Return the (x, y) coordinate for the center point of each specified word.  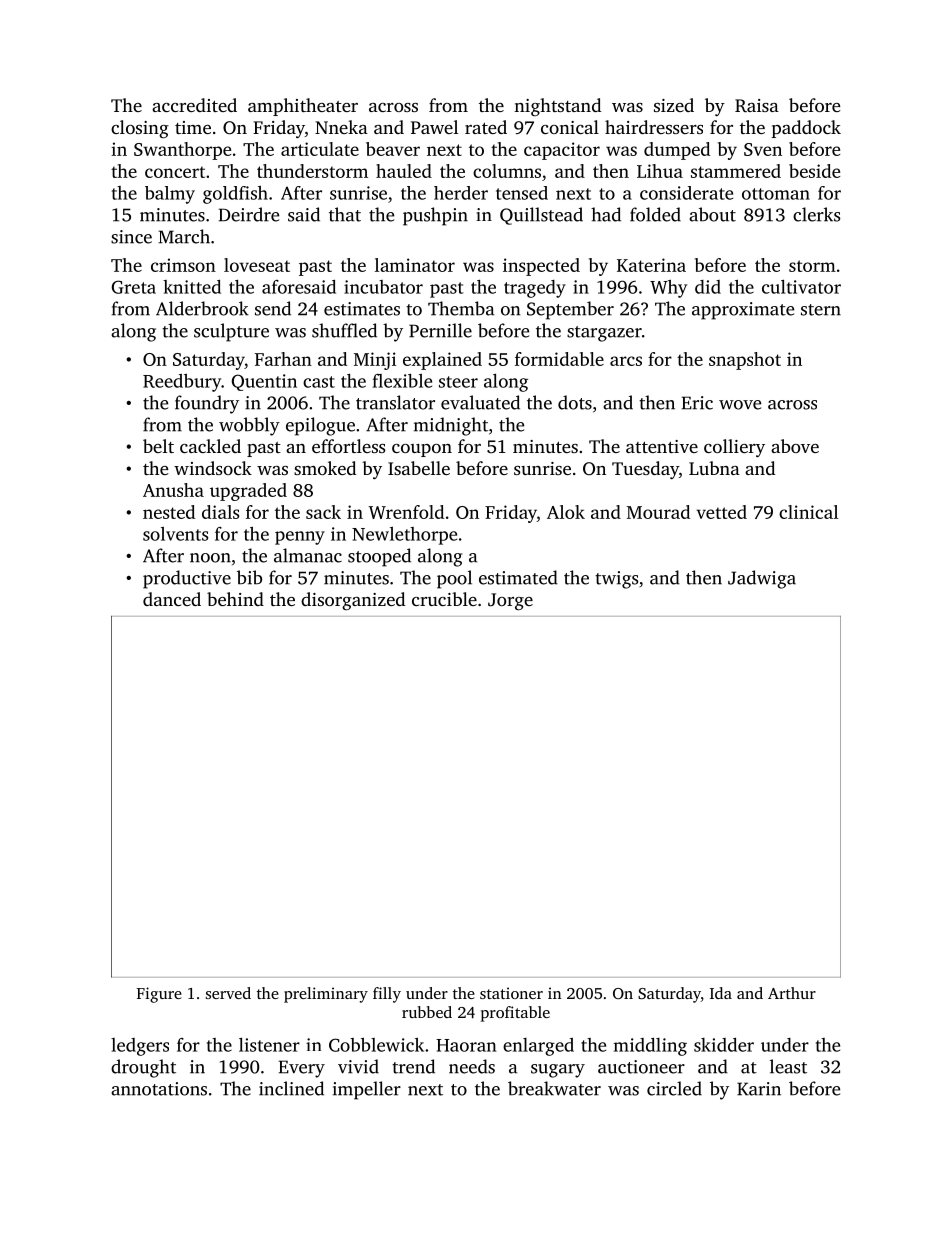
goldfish (235, 195)
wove (740, 405)
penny (300, 538)
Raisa (757, 106)
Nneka (341, 127)
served (228, 993)
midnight (451, 426)
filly (387, 995)
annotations (159, 1089)
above (795, 446)
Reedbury (182, 383)
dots (575, 402)
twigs (616, 580)
